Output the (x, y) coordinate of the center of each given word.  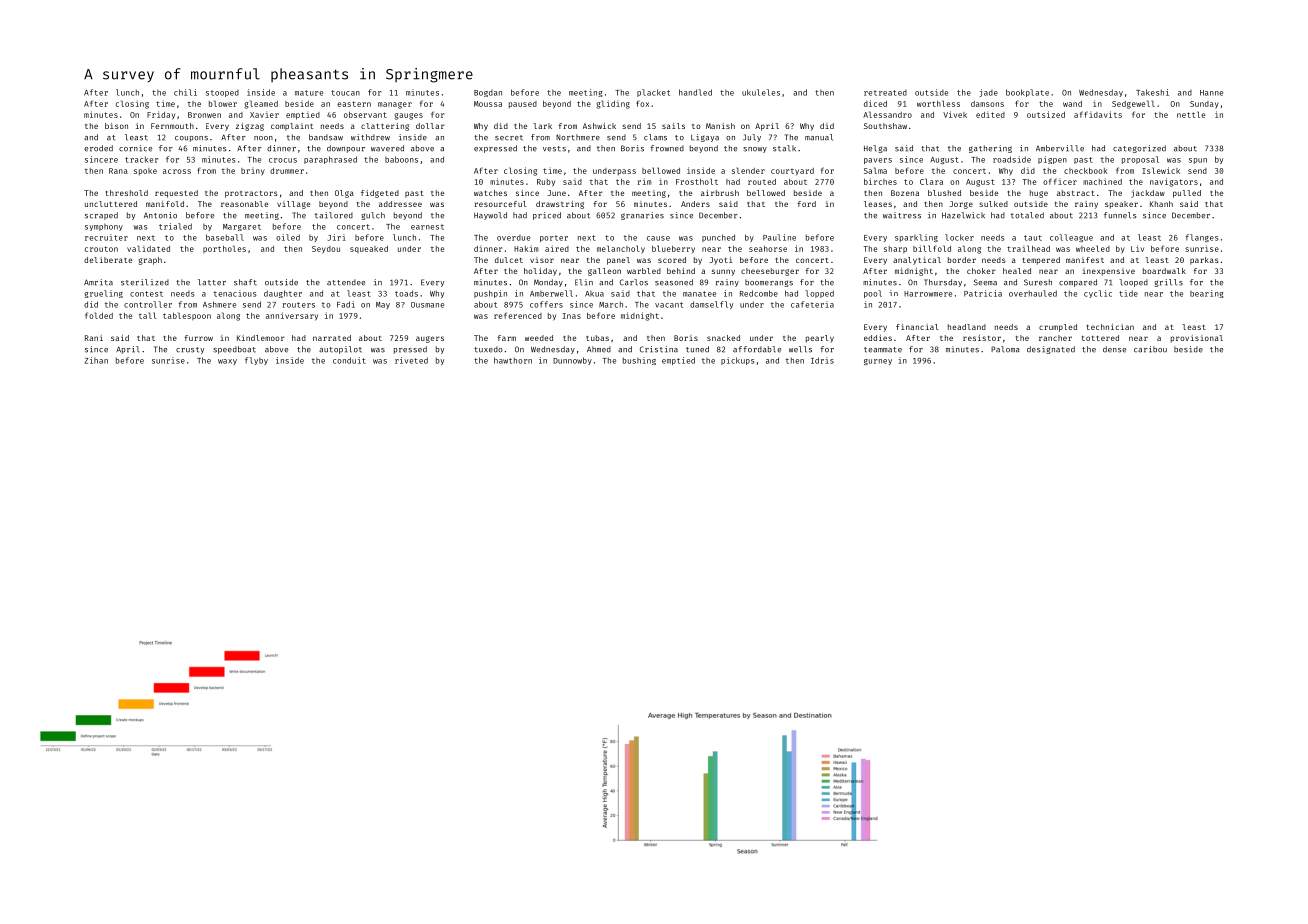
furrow (198, 338)
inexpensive (1108, 272)
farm (506, 338)
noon (263, 138)
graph (150, 261)
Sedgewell (1133, 104)
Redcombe (759, 293)
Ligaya (705, 138)
